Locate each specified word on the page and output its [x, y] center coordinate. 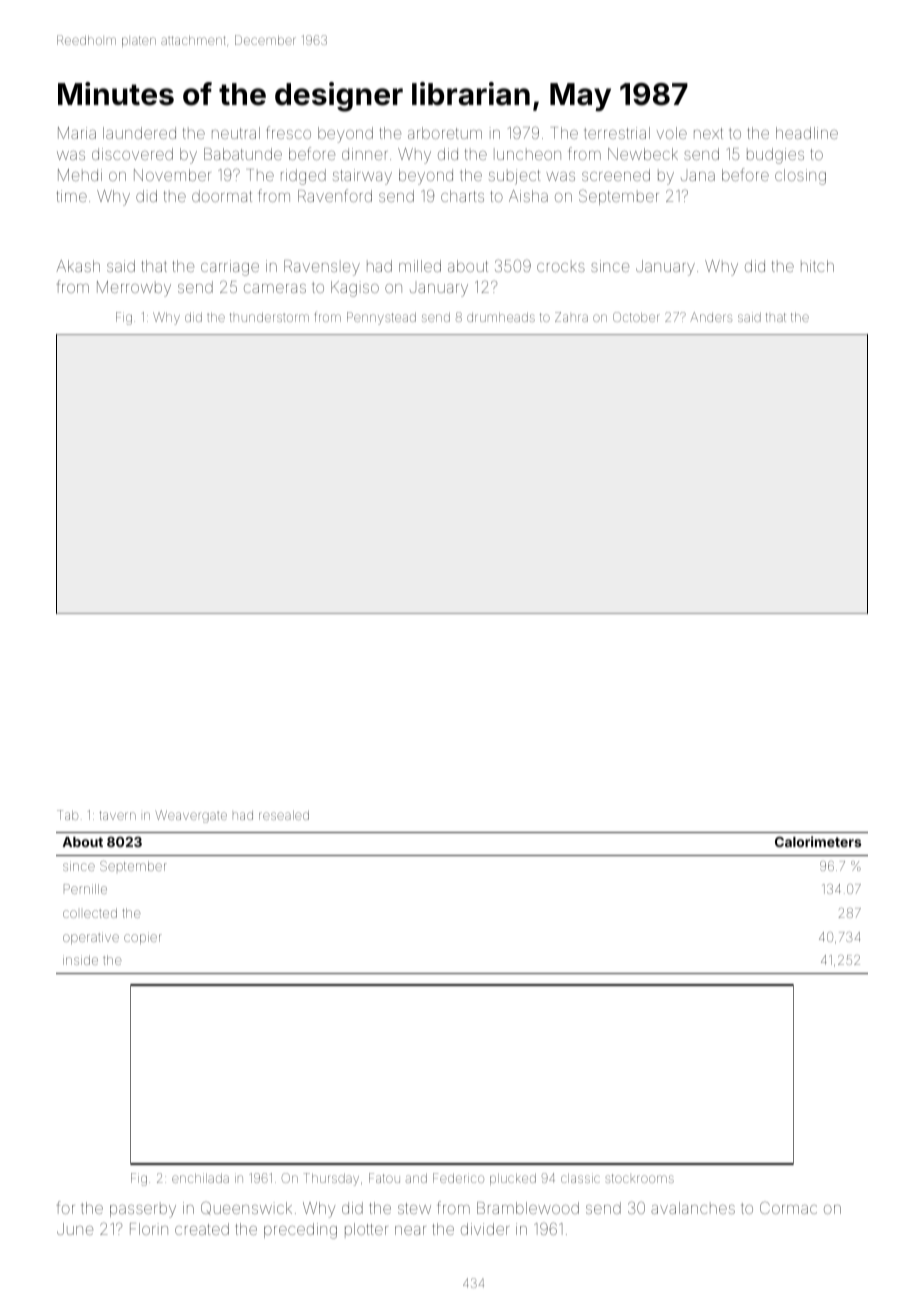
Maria [77, 133]
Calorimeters [818, 841]
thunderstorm [269, 317]
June [75, 1229]
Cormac [788, 1207]
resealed [284, 815]
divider [485, 1229]
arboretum [445, 133]
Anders [711, 317]
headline [807, 133]
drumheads [501, 317]
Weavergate [191, 816]
